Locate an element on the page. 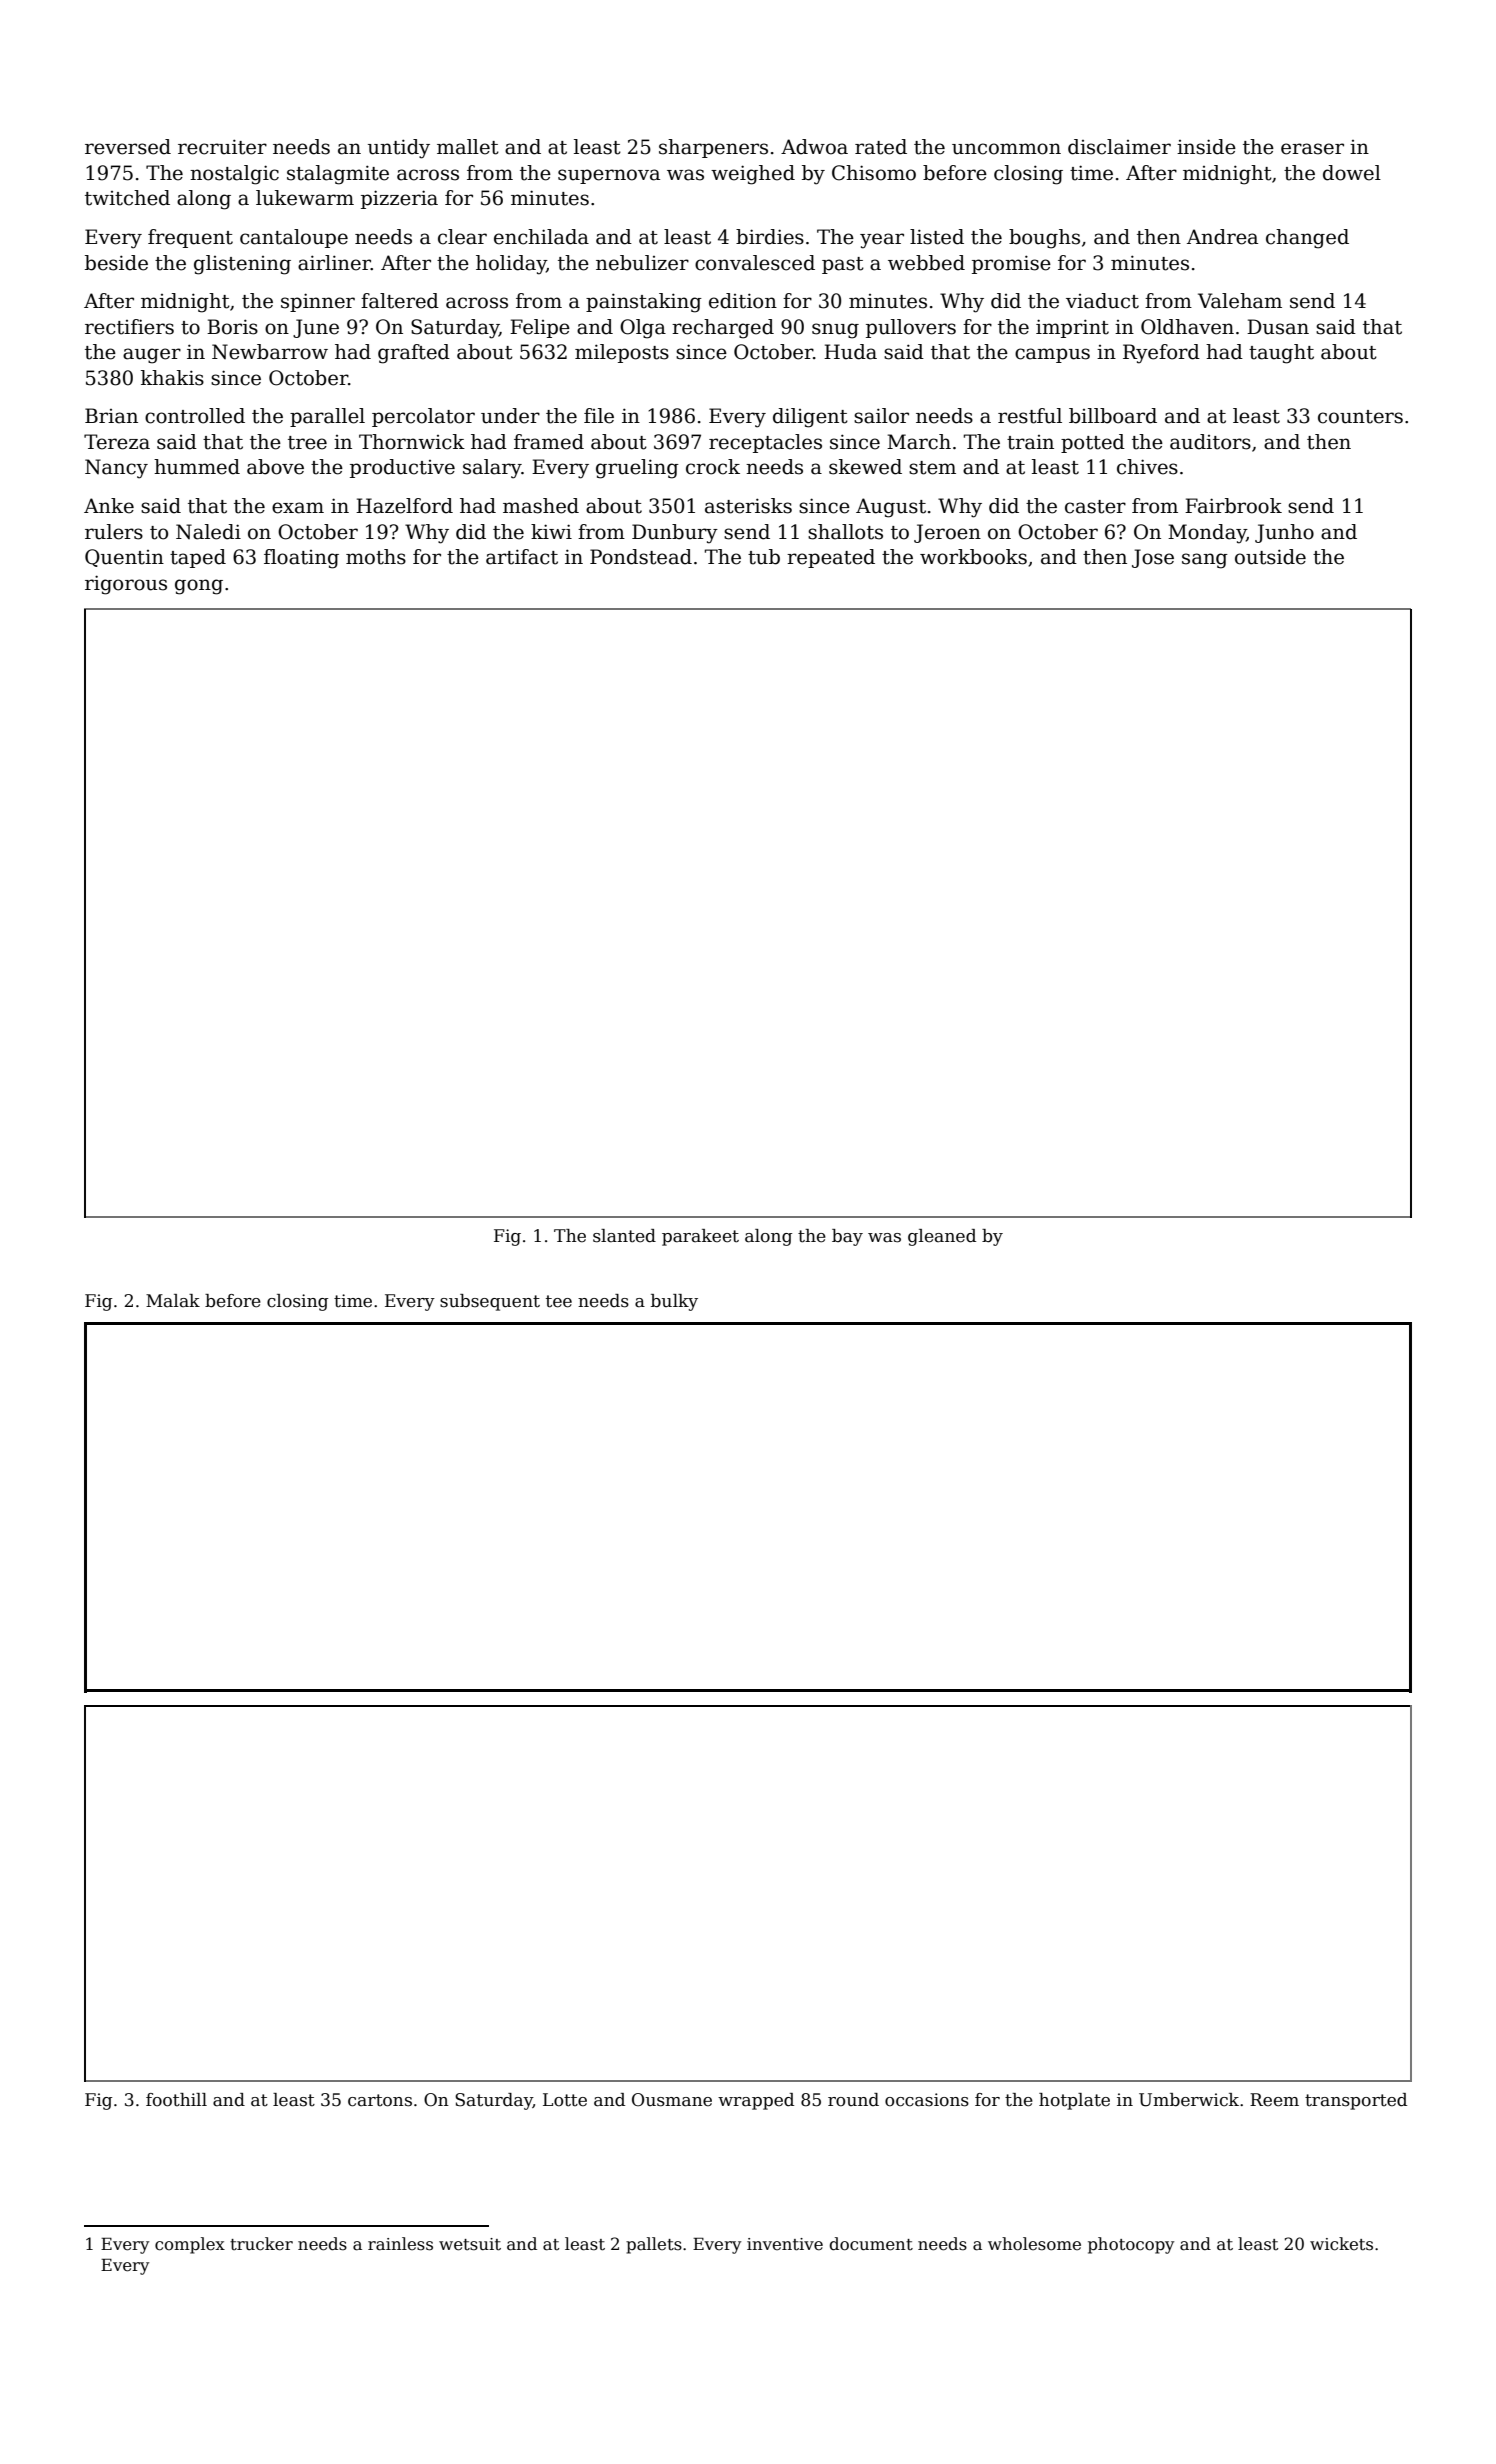  sharpeners is located at coordinates (713, 148).
